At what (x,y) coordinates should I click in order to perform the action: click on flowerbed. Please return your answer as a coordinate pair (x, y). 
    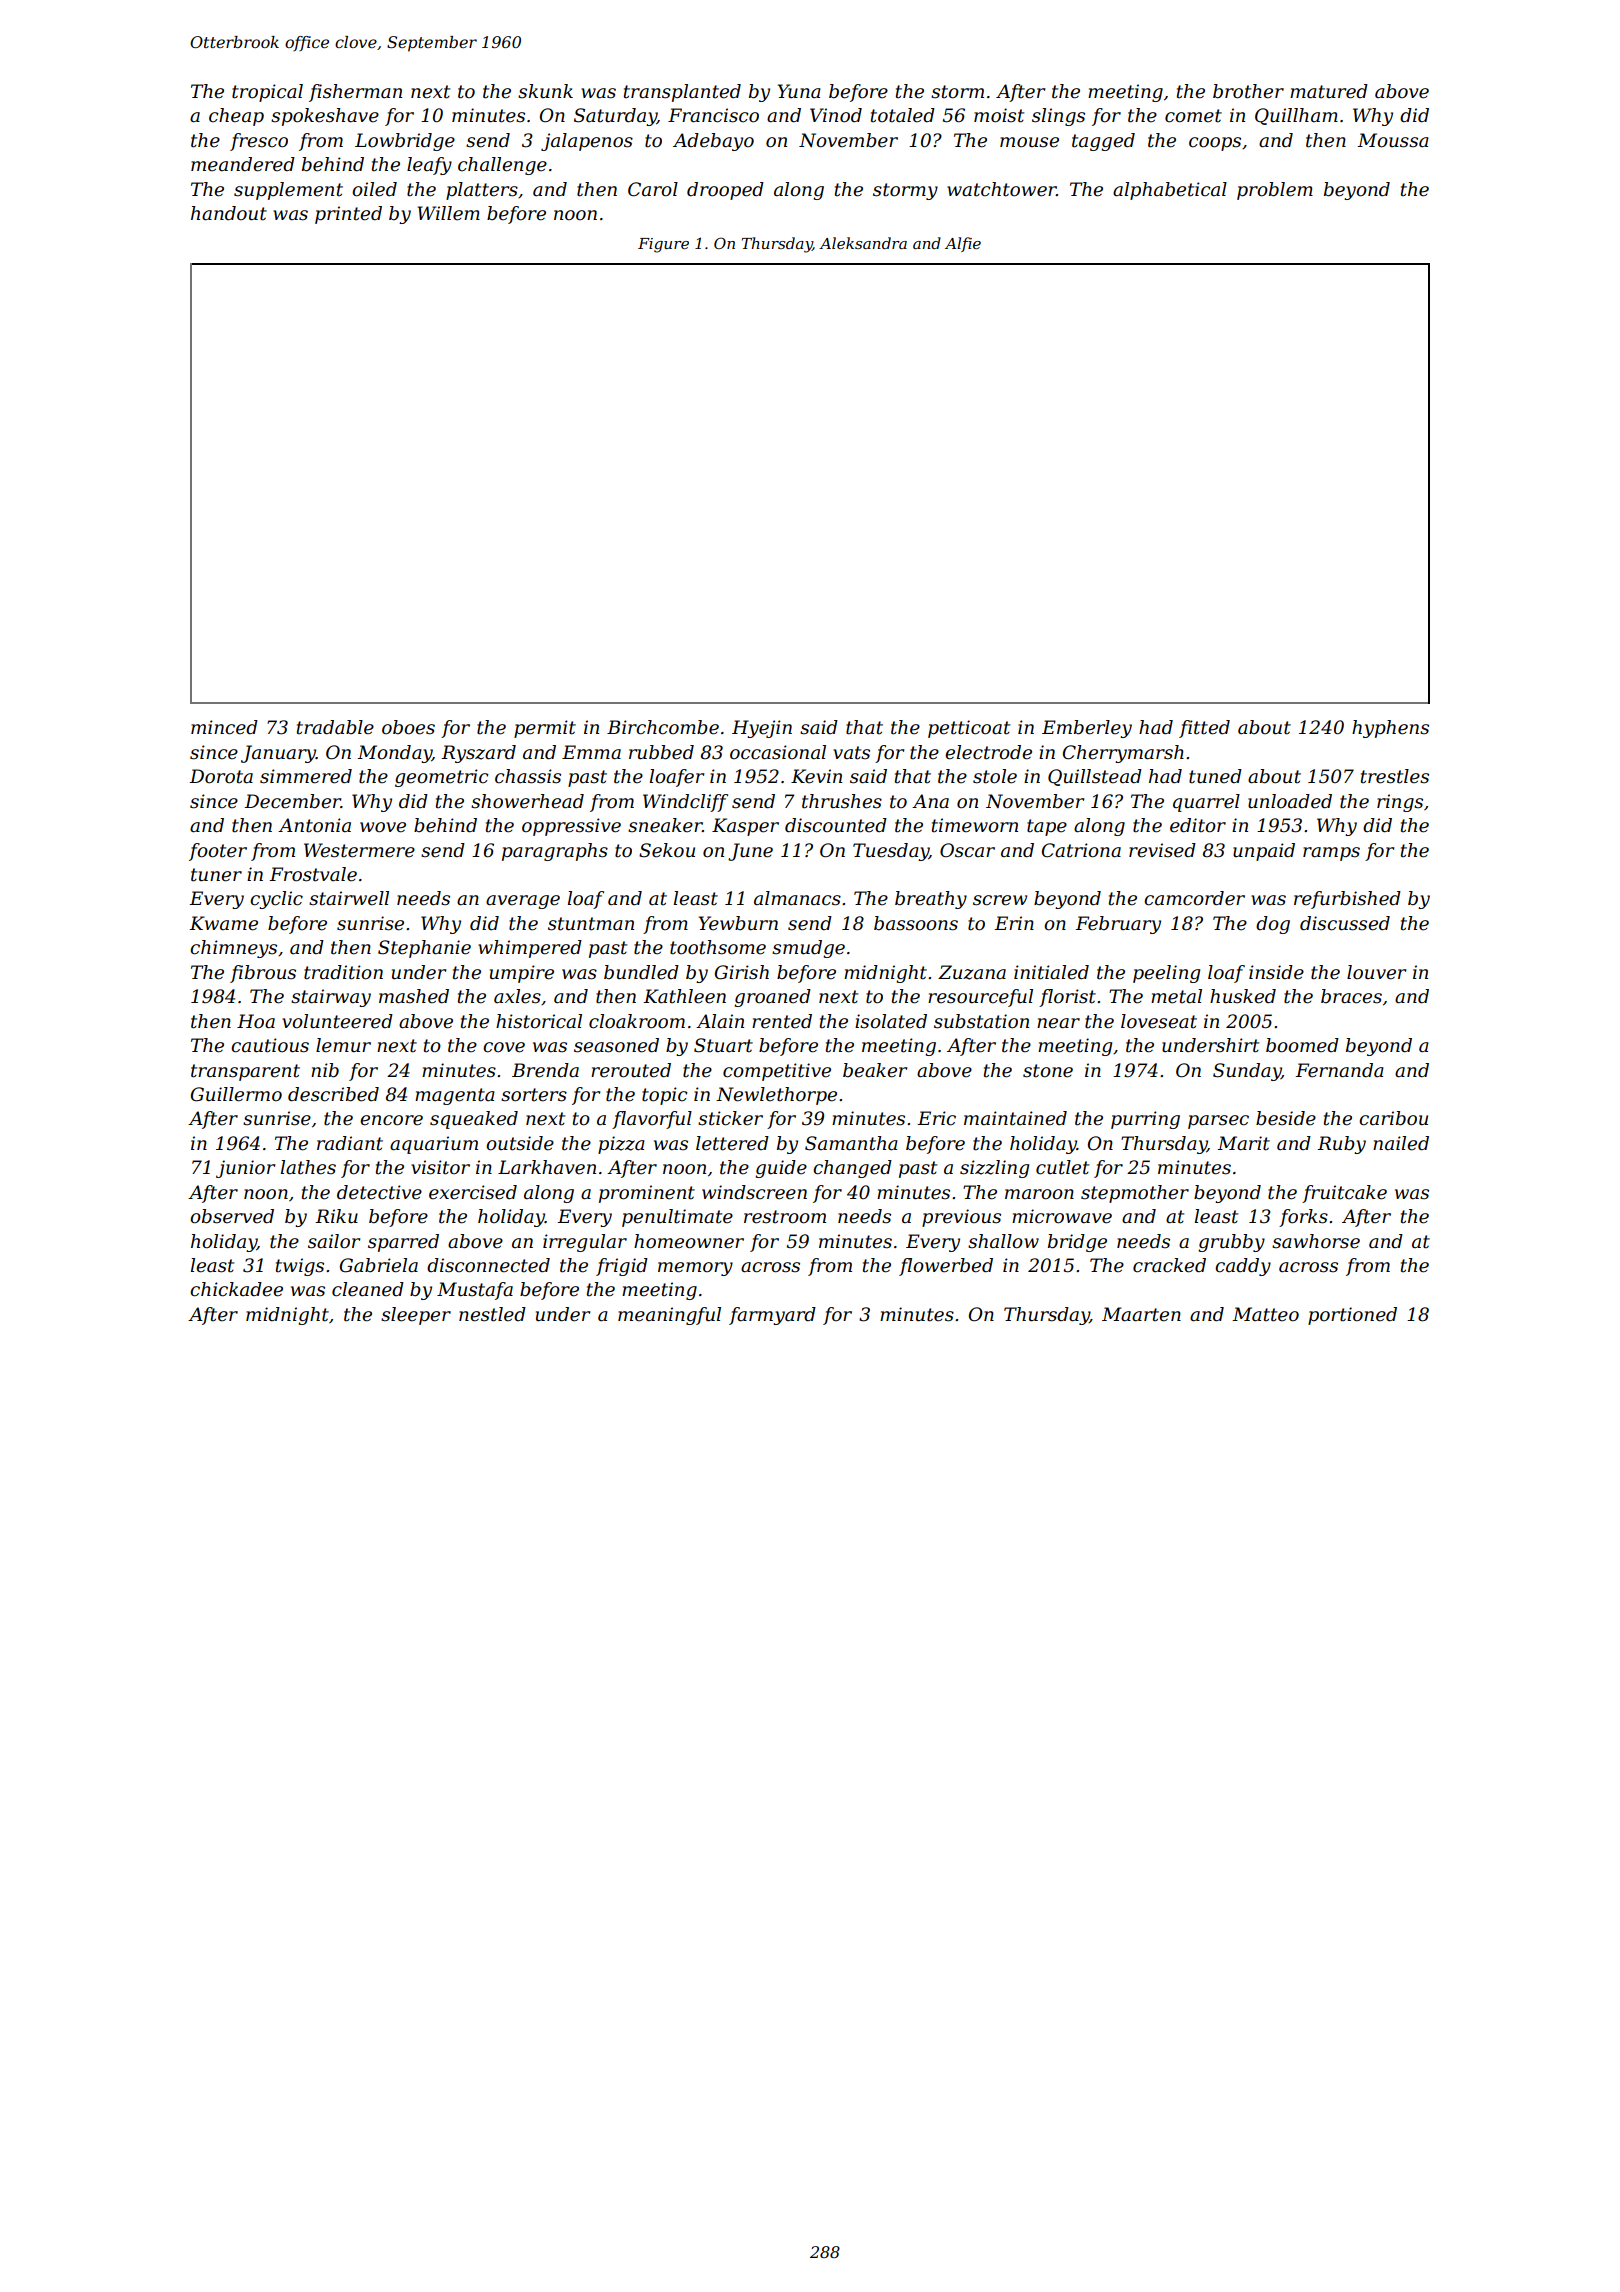
    Looking at the image, I should click on (946, 1267).
